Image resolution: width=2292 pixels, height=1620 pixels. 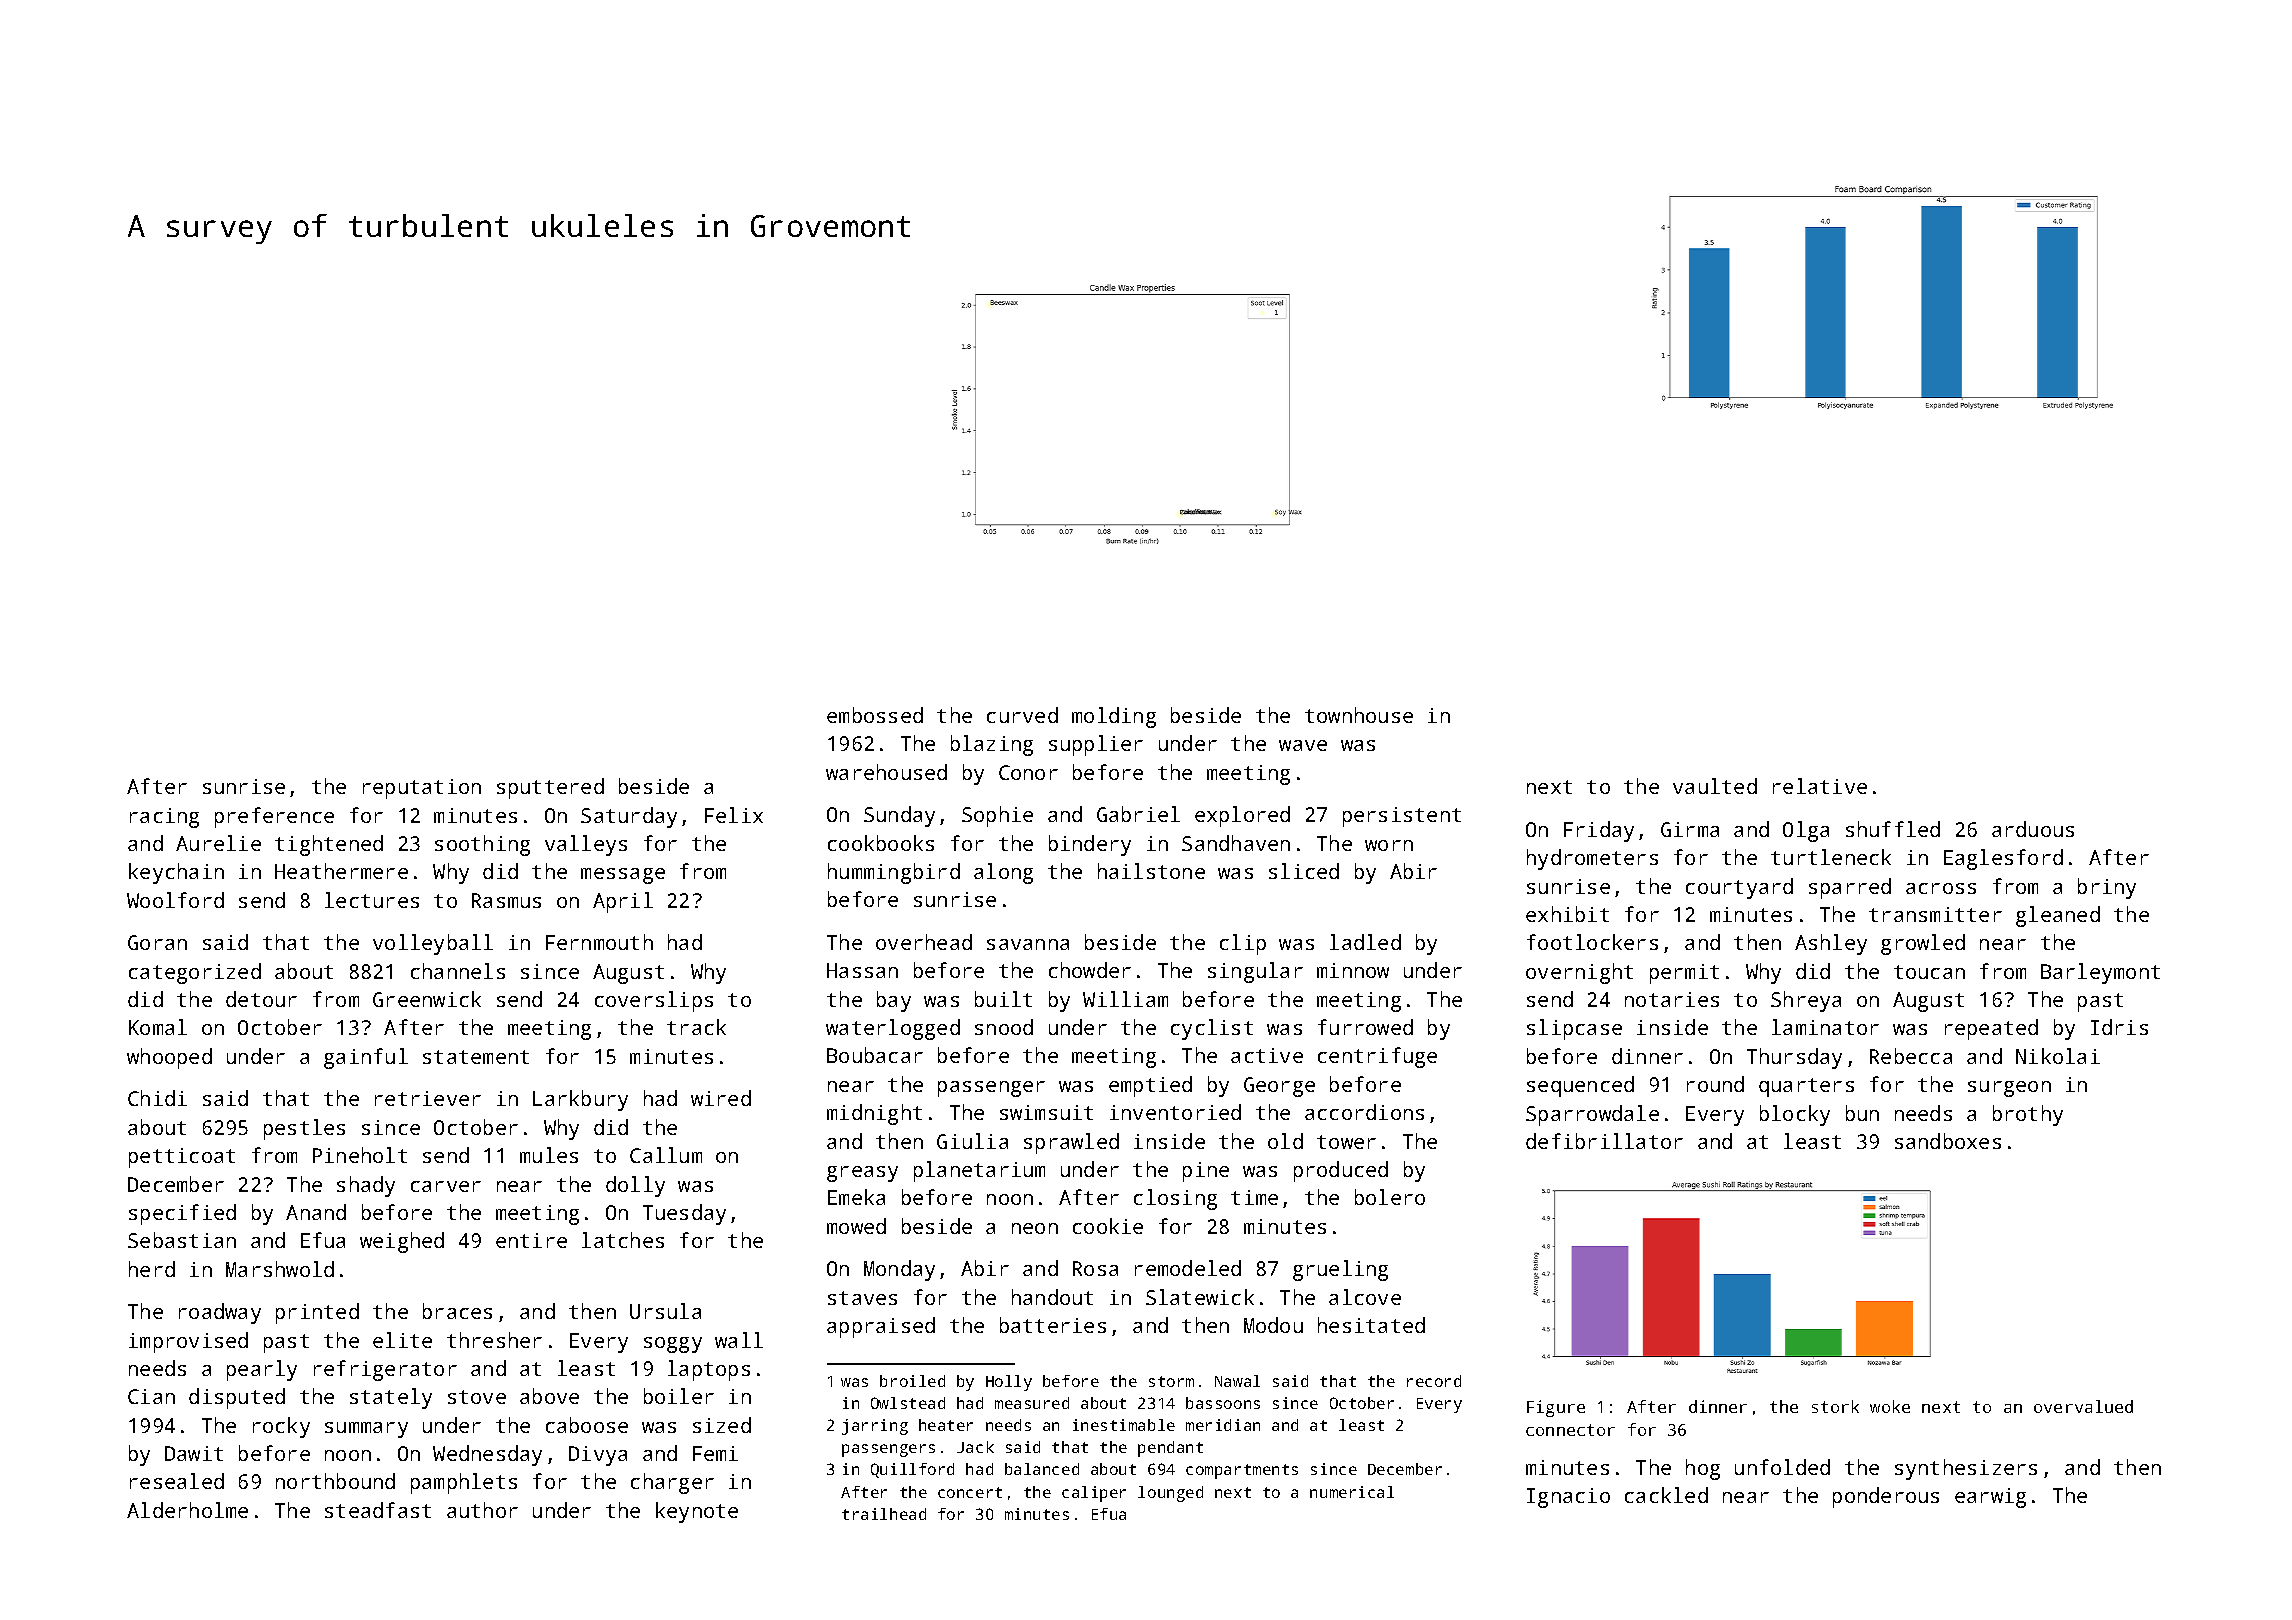 I want to click on categorized, so click(x=195, y=973).
